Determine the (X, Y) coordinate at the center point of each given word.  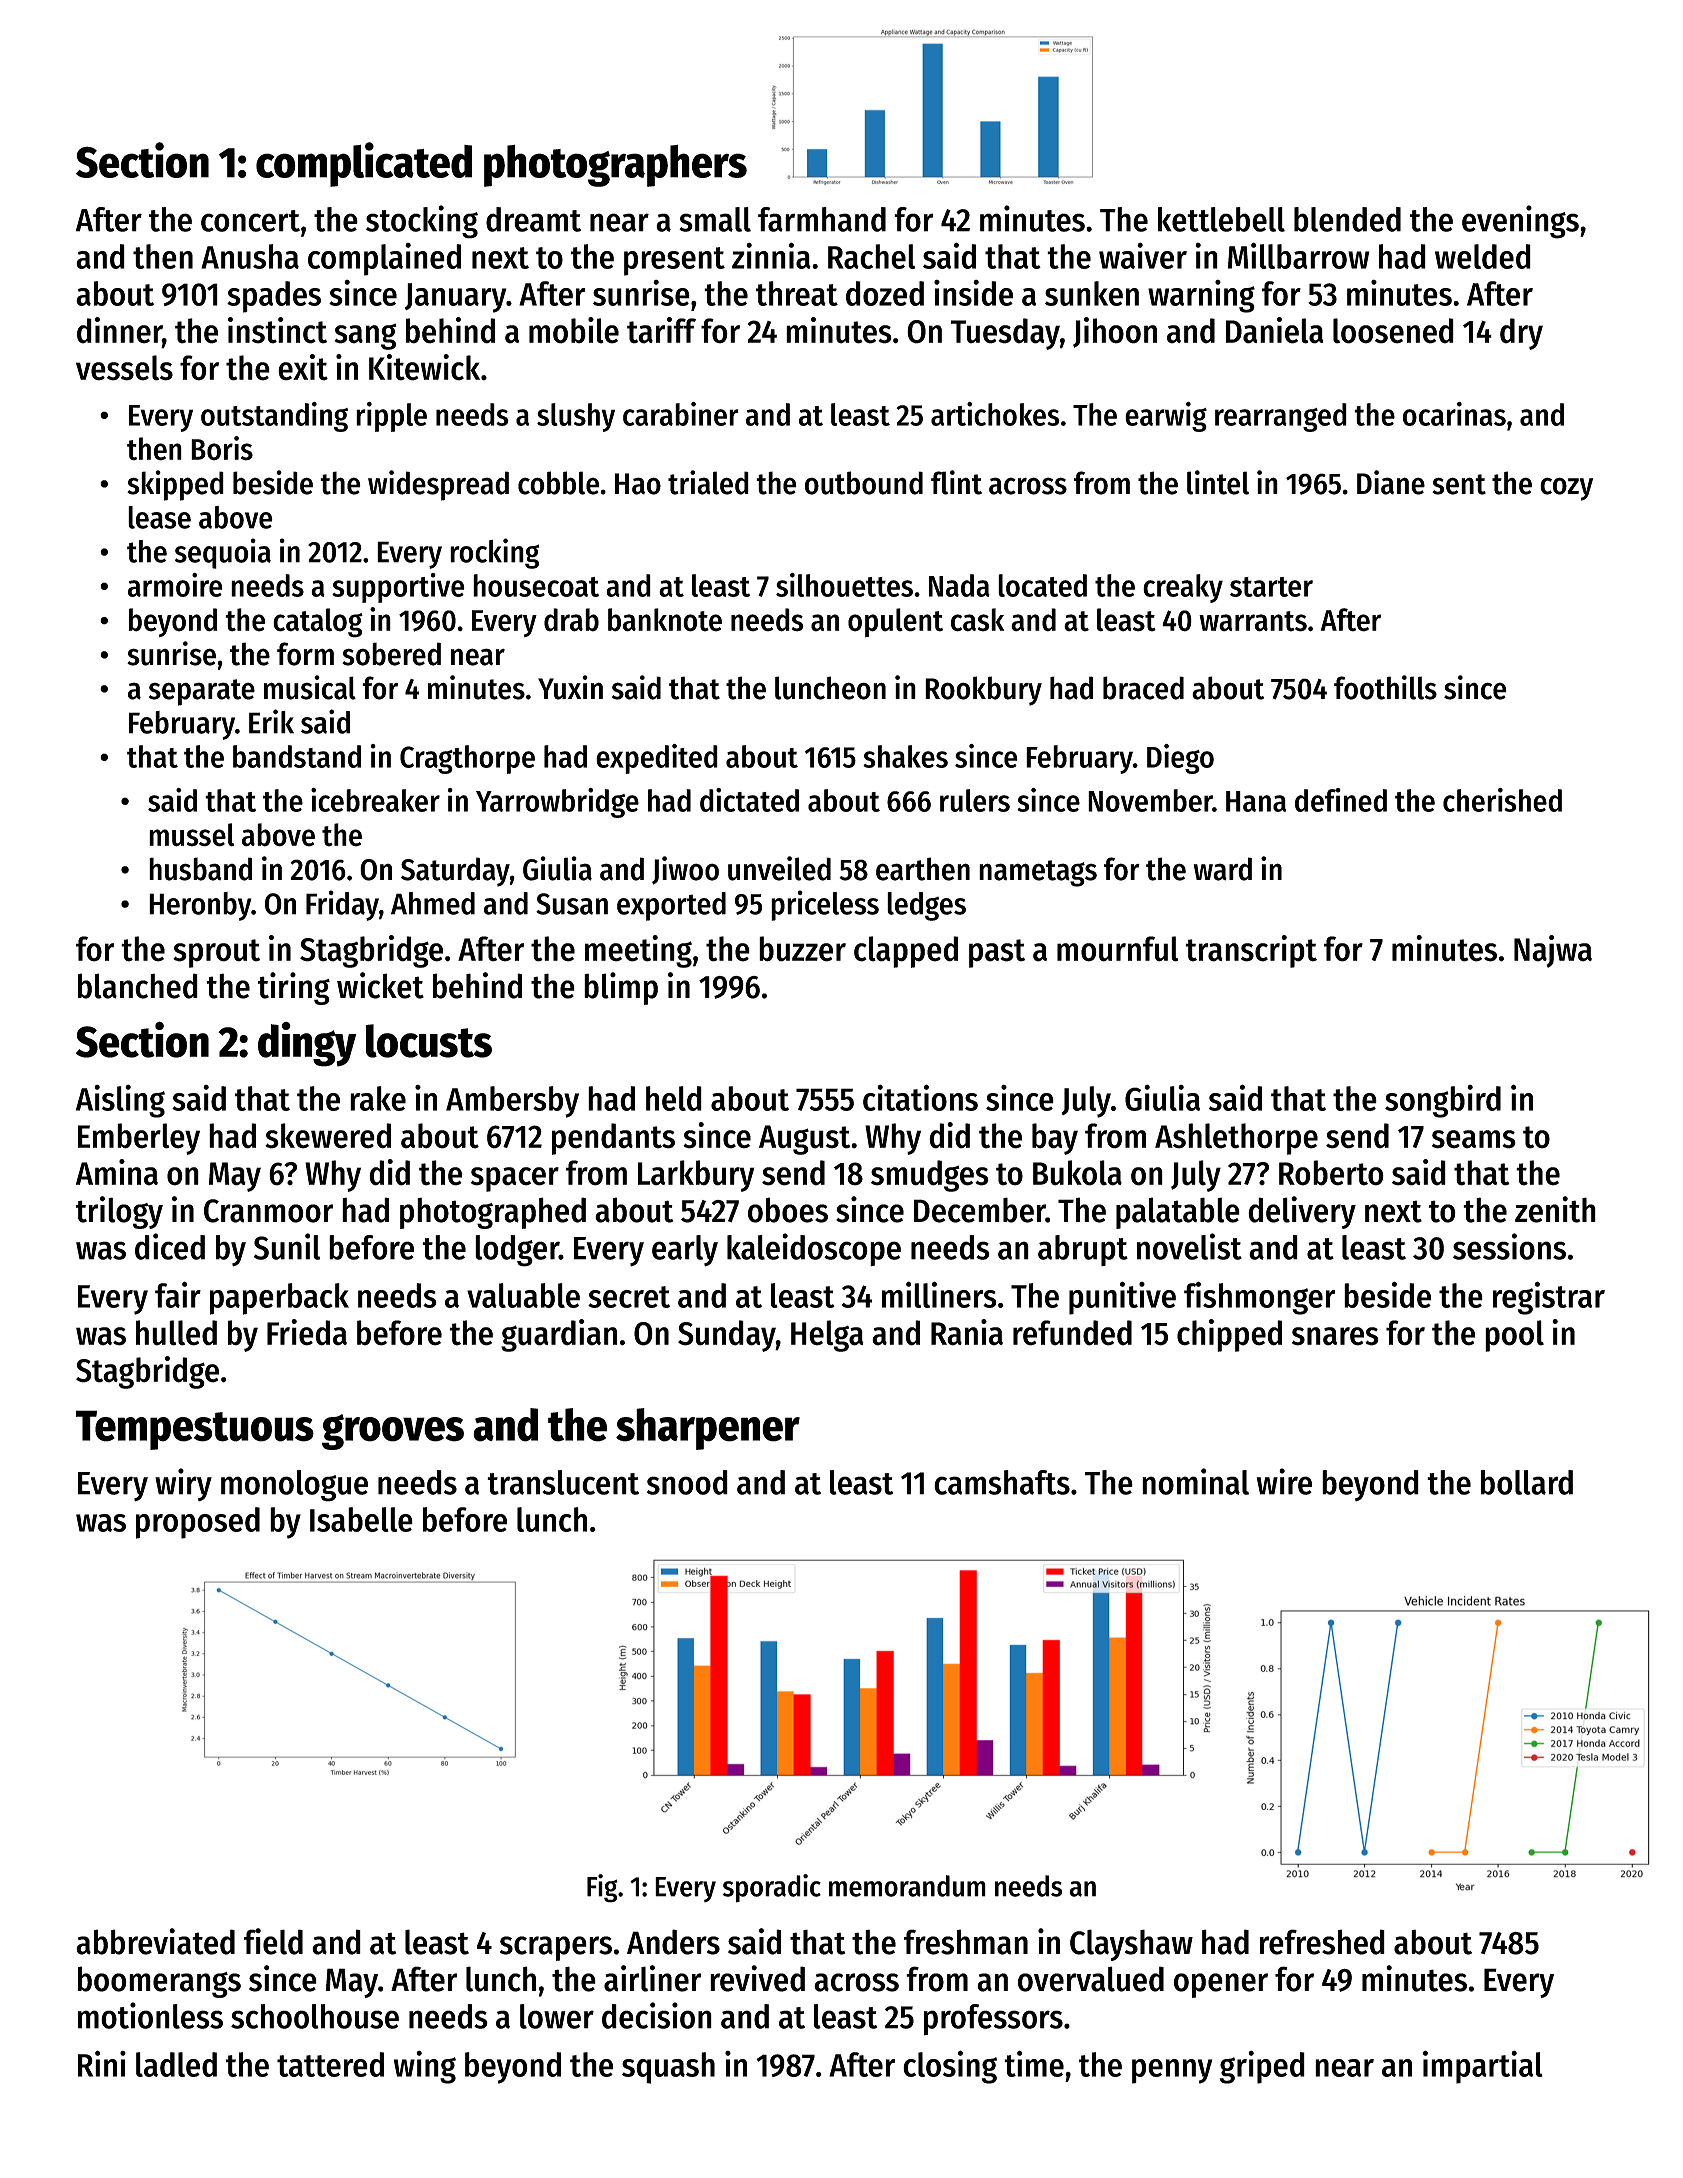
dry (1521, 334)
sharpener (708, 1429)
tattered (330, 2064)
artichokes (995, 414)
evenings (1520, 222)
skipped (175, 485)
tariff (661, 330)
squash (668, 2068)
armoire (175, 585)
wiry (183, 1484)
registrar (1549, 1298)
